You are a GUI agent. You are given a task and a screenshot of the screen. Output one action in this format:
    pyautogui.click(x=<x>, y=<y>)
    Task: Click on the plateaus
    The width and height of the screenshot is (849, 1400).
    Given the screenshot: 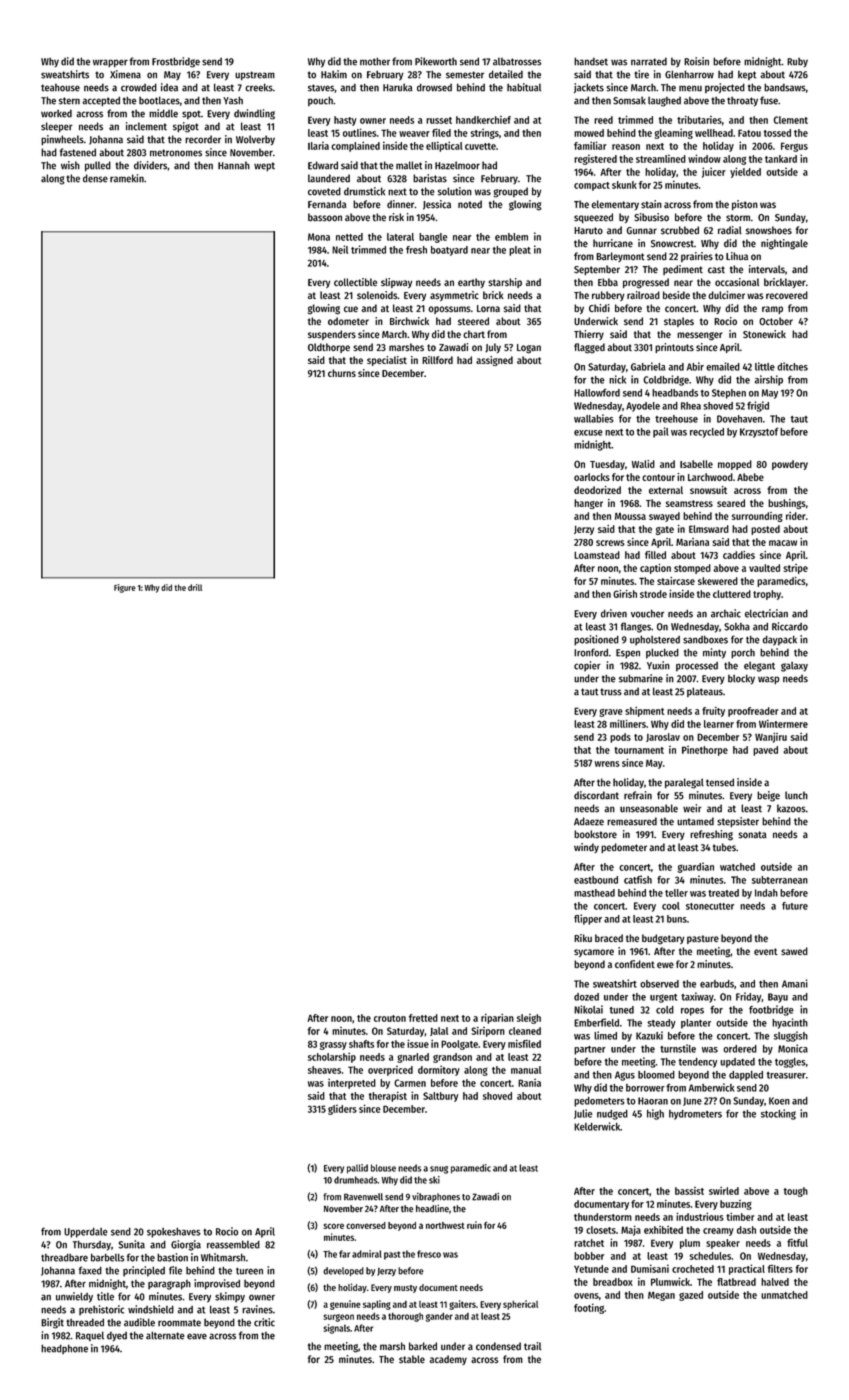 What is the action you would take?
    pyautogui.click(x=705, y=692)
